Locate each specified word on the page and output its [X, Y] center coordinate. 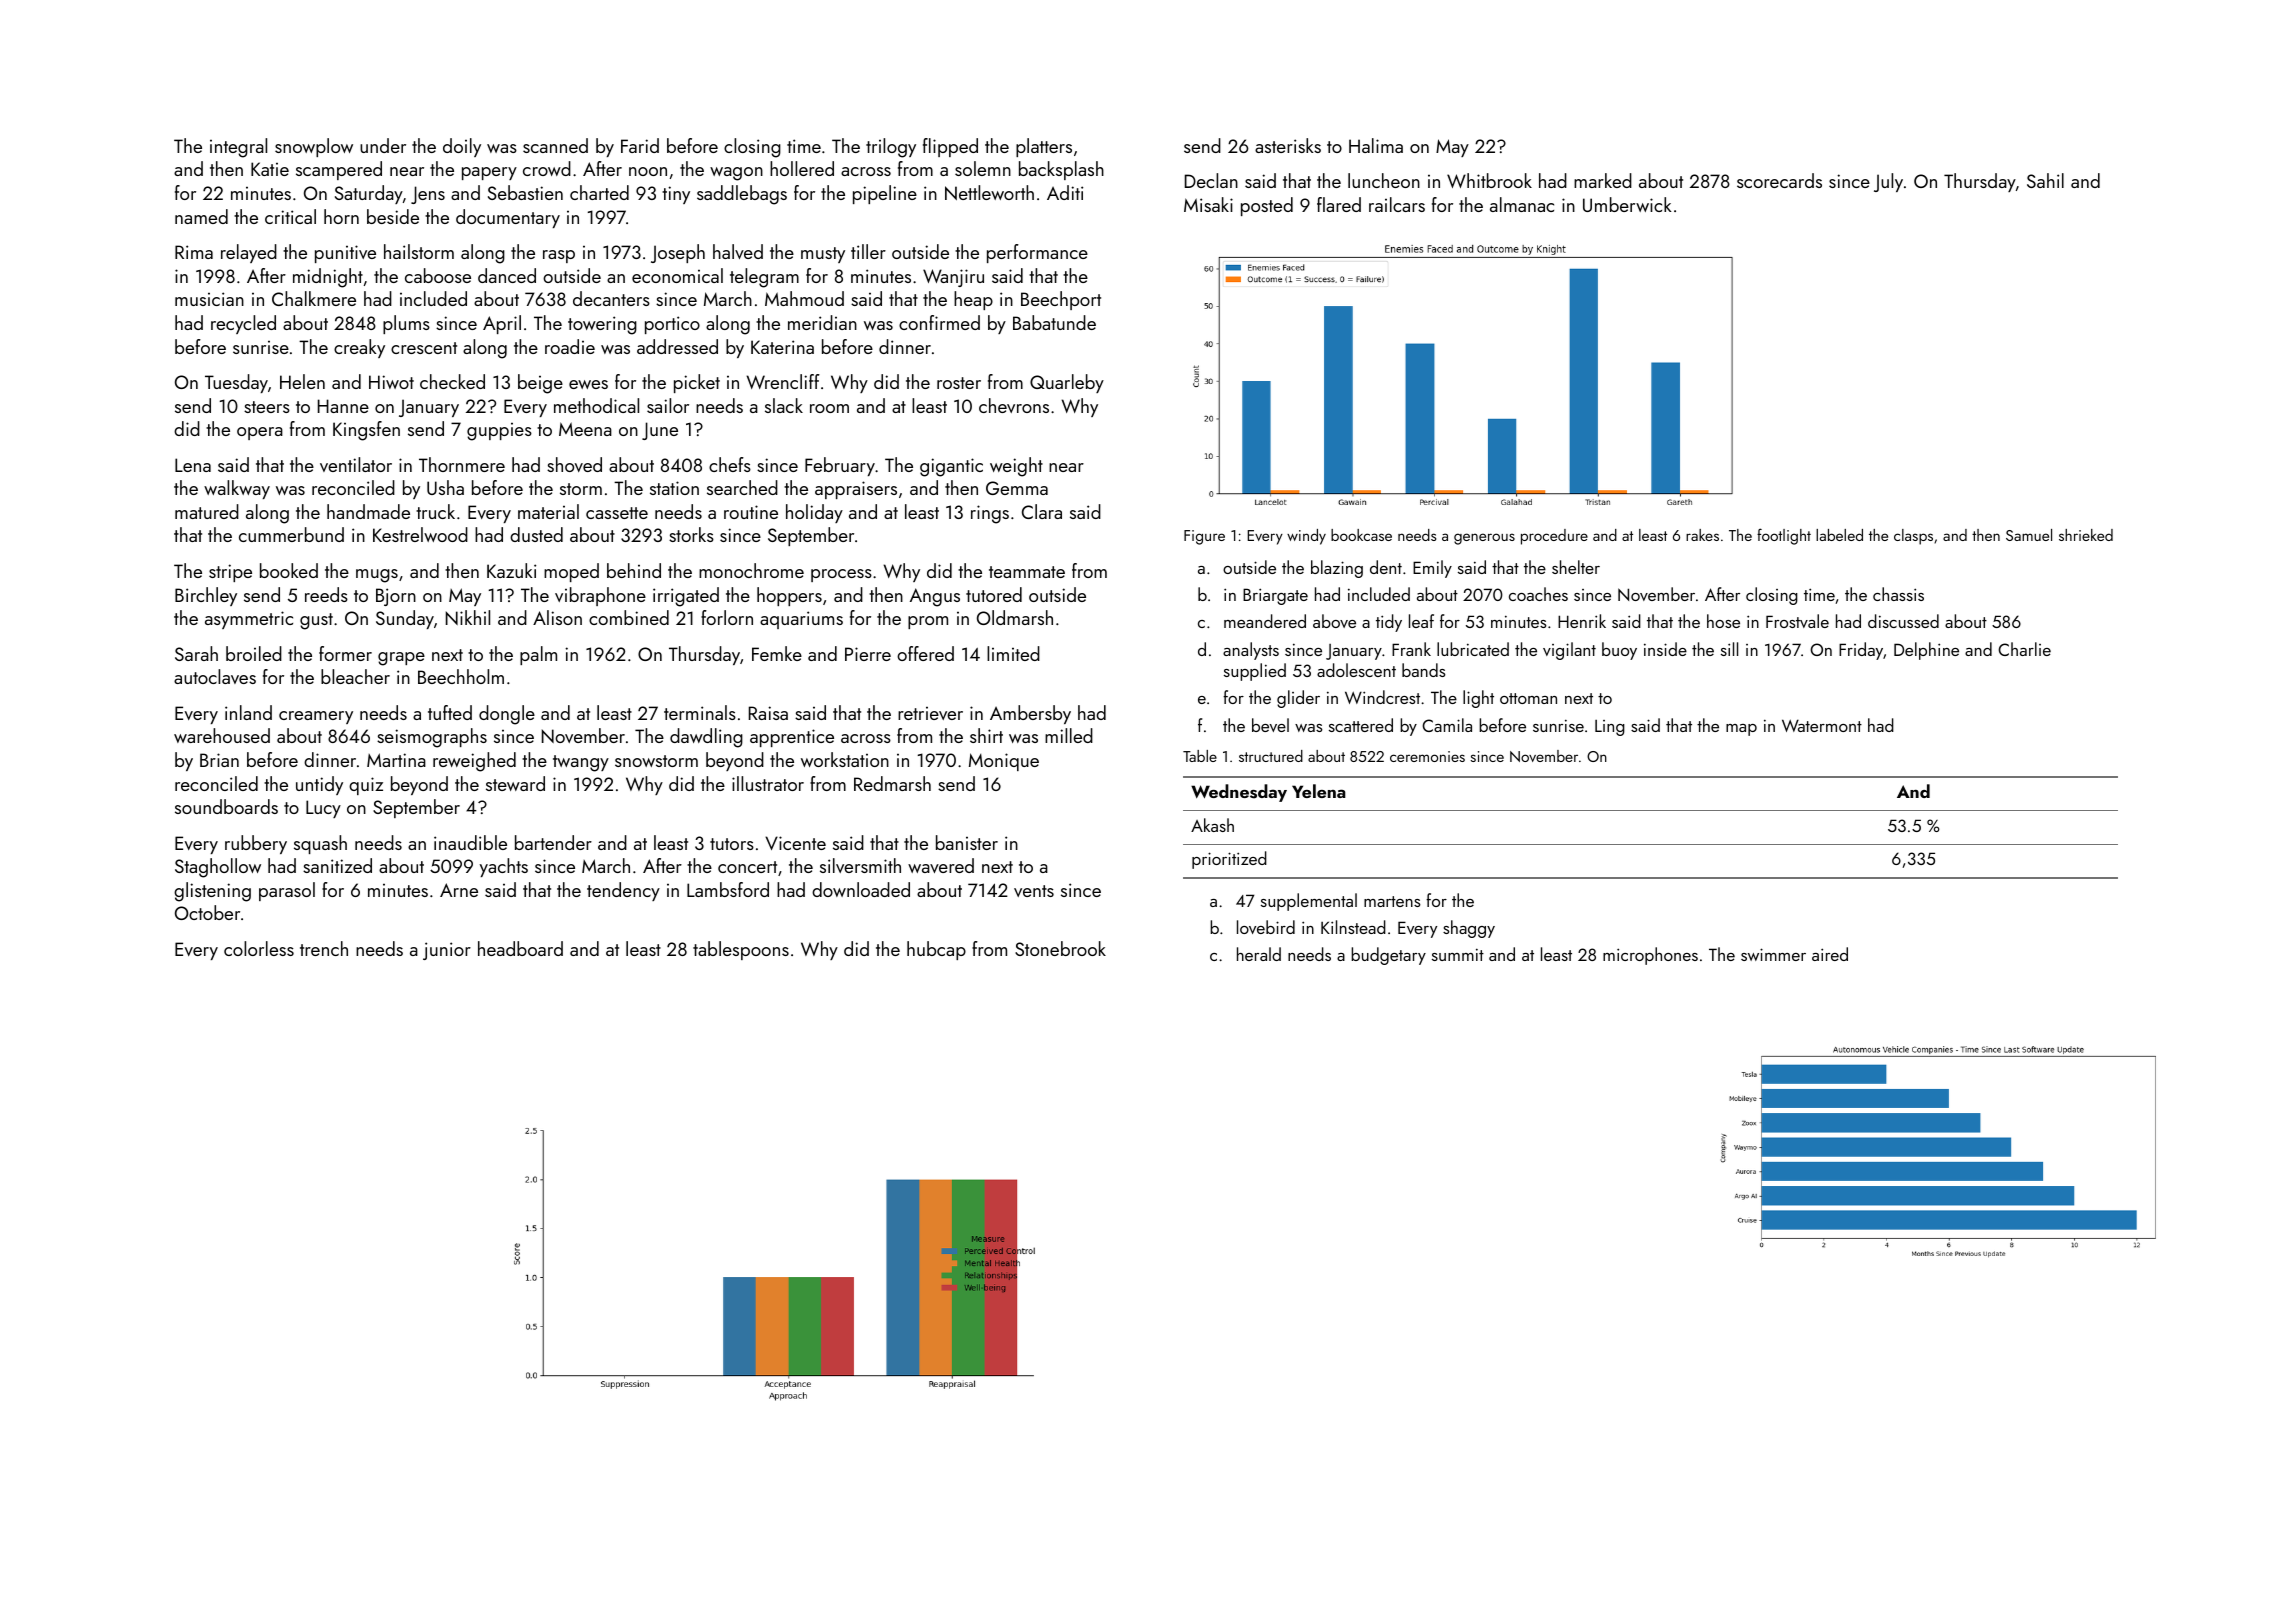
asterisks [1288, 145]
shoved [574, 464]
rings [990, 514]
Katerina [782, 347]
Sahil [2045, 180]
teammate [1027, 572]
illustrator [768, 783]
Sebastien [525, 192]
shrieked [2086, 535]
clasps [1913, 537]
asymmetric [249, 620]
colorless [259, 948]
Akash [1212, 825]
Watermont [1822, 725]
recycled [243, 324]
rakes [1702, 535]
